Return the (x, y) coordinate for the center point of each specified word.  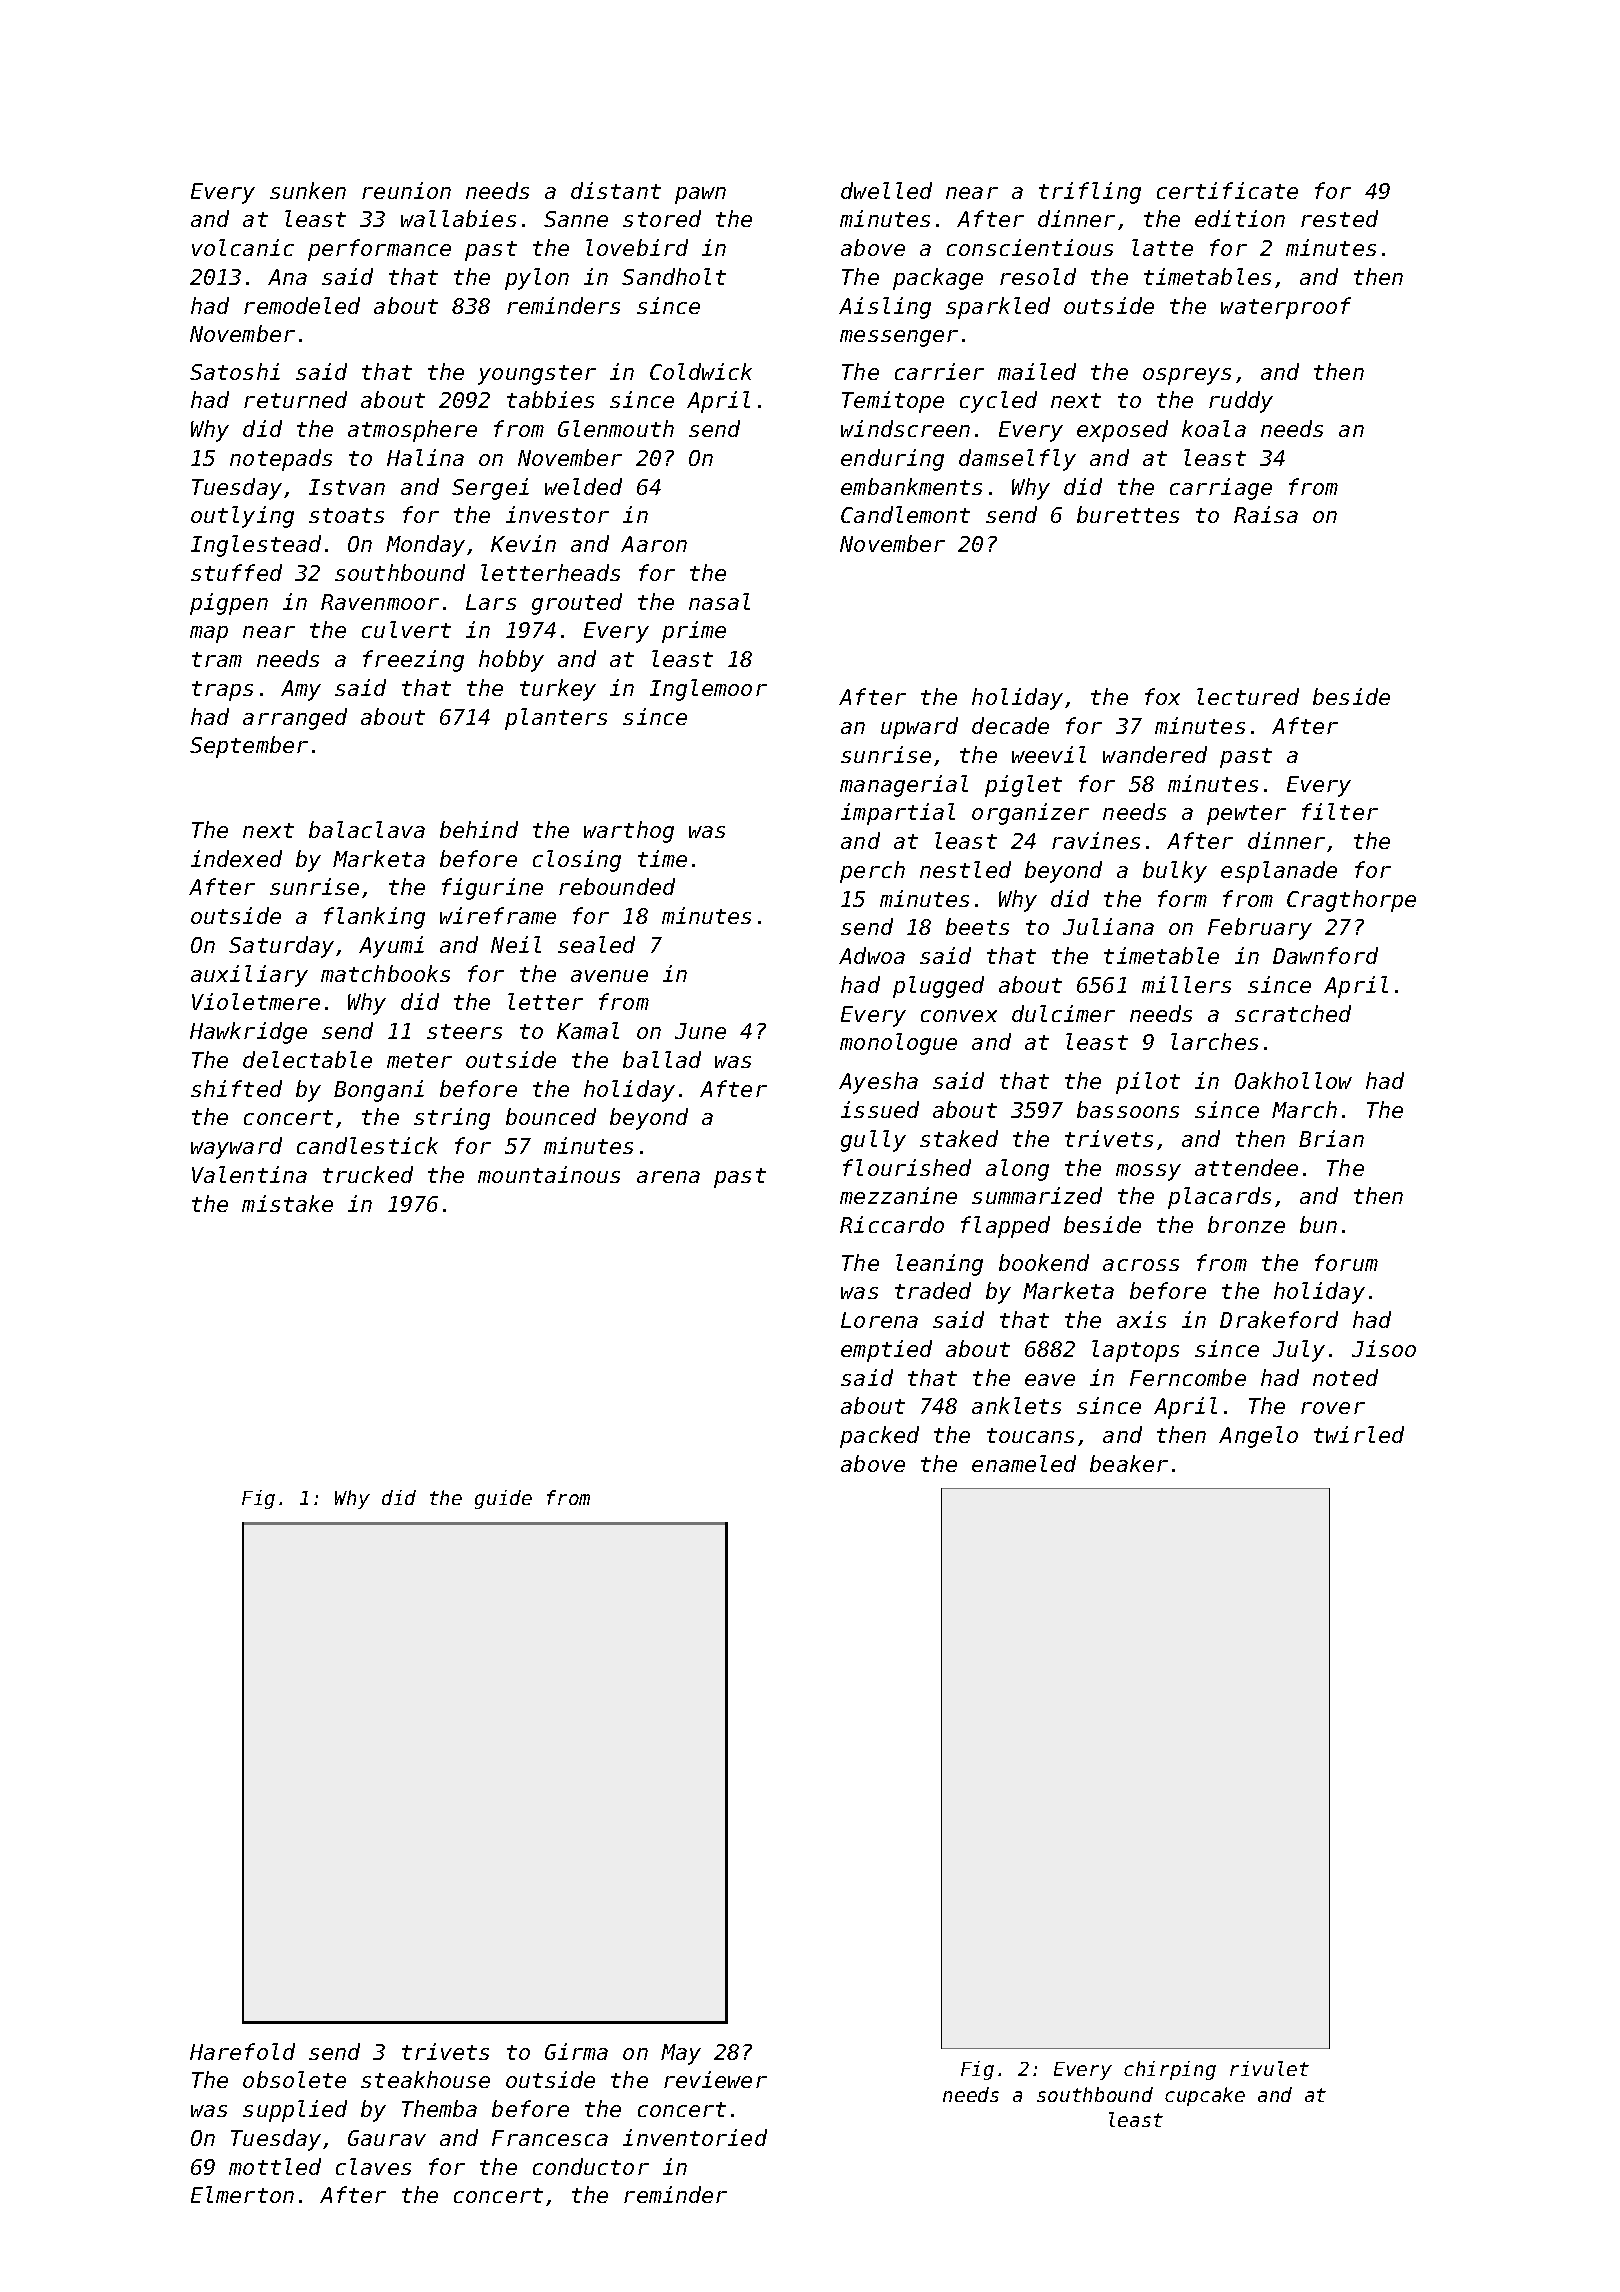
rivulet (1269, 2068)
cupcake (1205, 2096)
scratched (1293, 1013)
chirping (1170, 2070)
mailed (1037, 371)
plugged (938, 987)
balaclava (367, 829)
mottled (275, 2166)
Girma (576, 2051)
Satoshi (235, 371)
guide (503, 1499)
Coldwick (701, 371)
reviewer (715, 2079)
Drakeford (1279, 1319)
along (1017, 1170)
